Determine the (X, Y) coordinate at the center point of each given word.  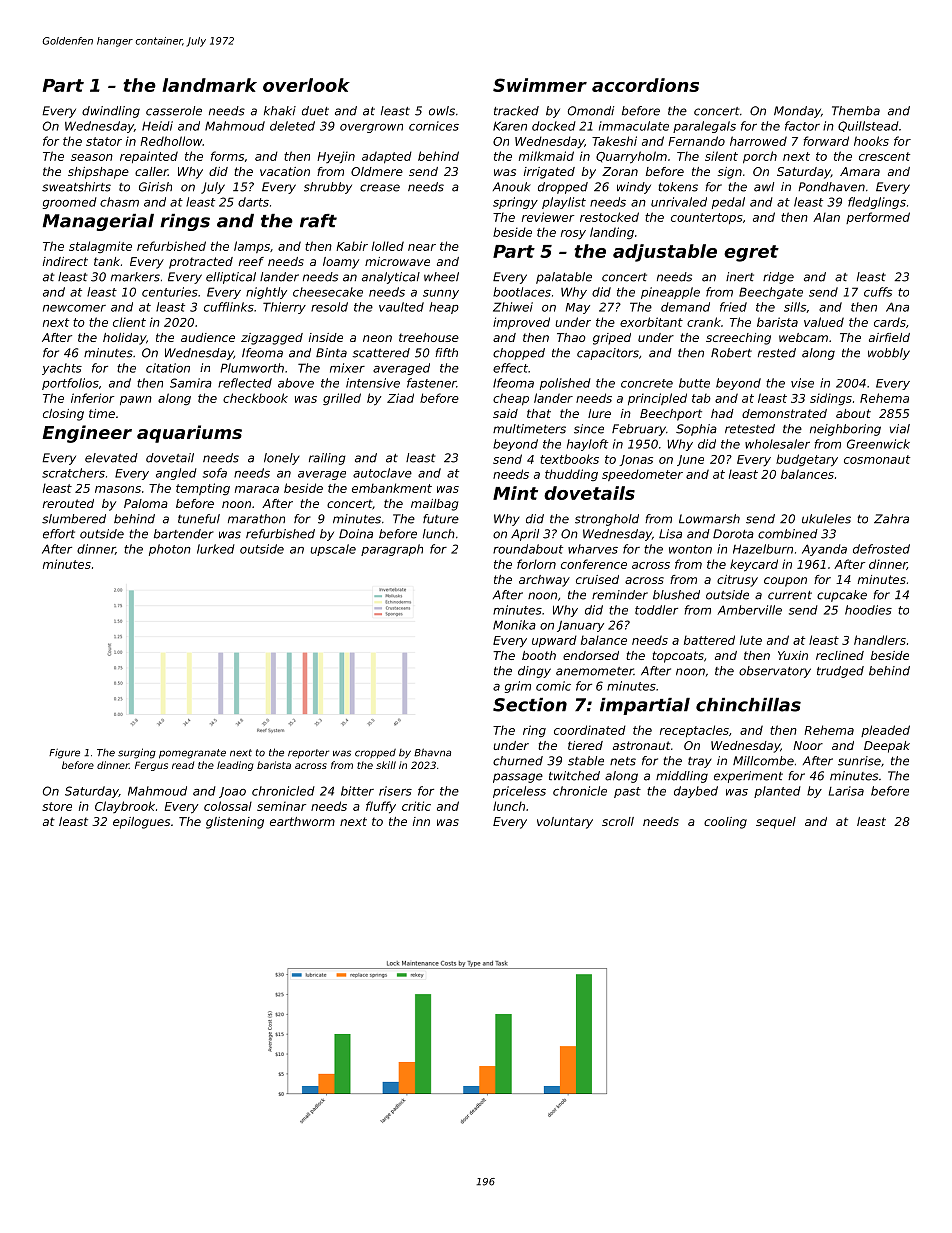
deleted (292, 126)
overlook (306, 85)
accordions (645, 85)
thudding (571, 475)
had (722, 413)
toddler (656, 610)
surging (137, 753)
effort (59, 534)
